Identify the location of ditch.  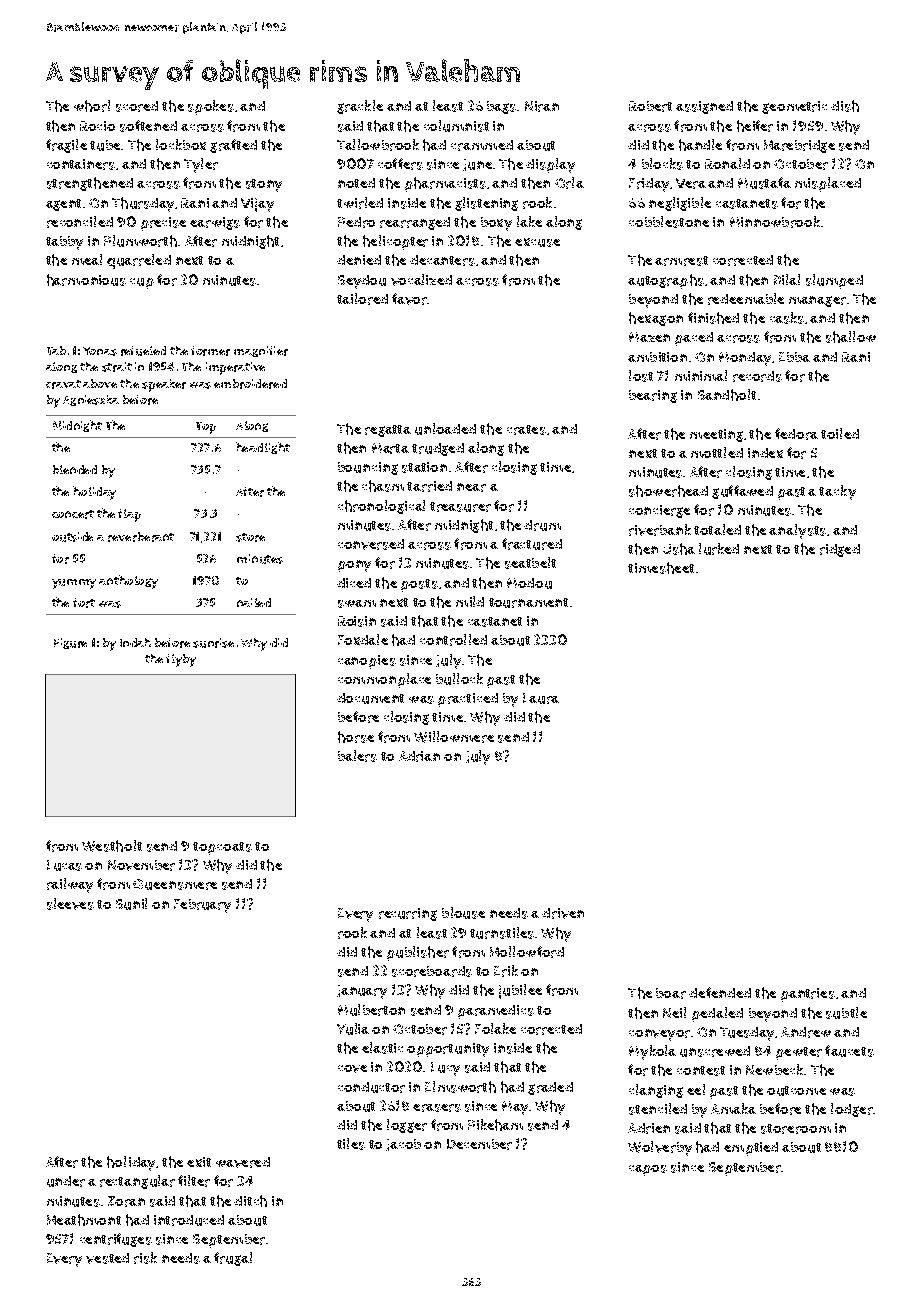
(250, 1201).
